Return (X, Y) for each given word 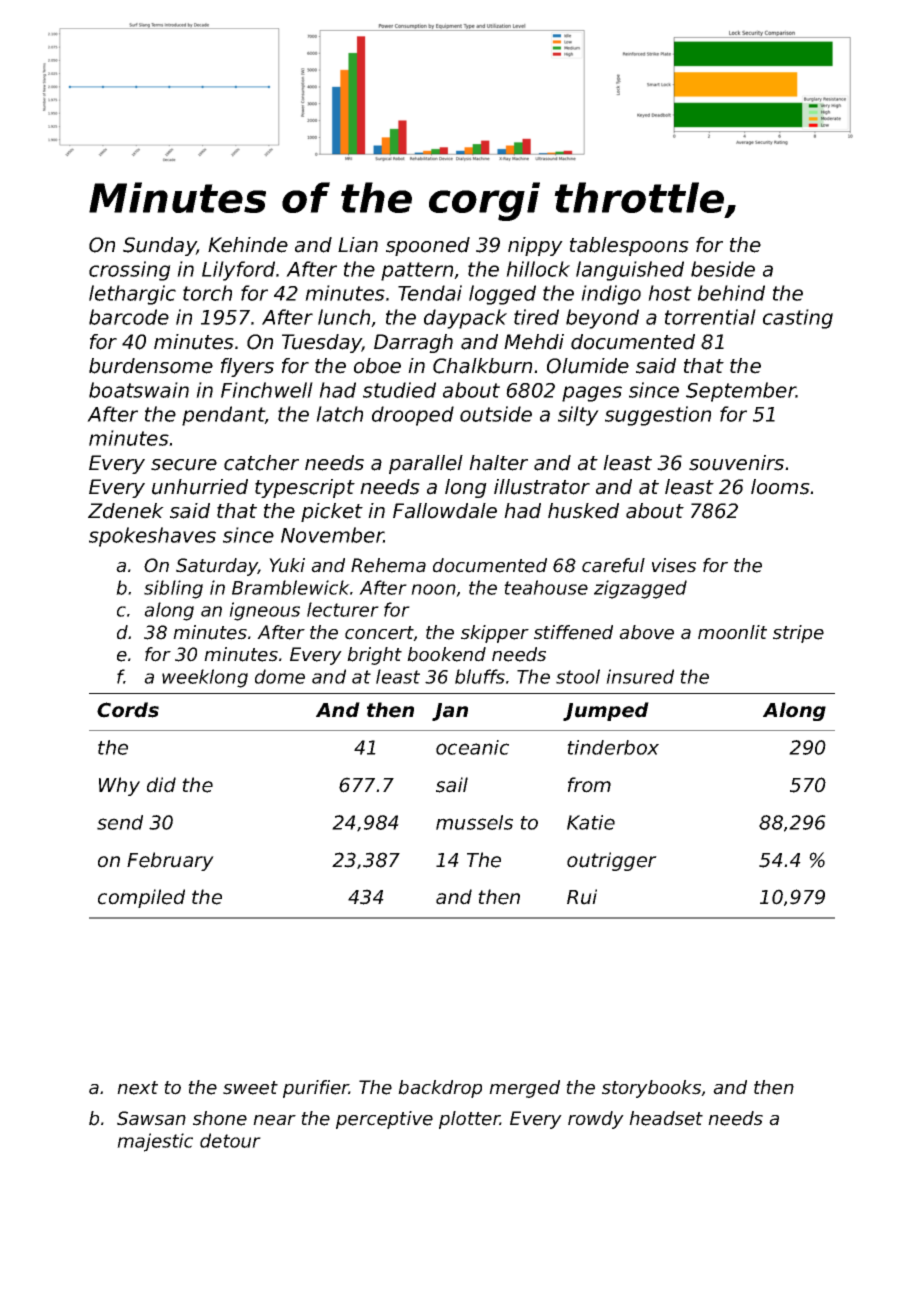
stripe (798, 634)
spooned (428, 246)
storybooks (651, 1089)
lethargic (132, 295)
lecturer (343, 609)
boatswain (139, 390)
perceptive (384, 1120)
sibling (173, 589)
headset (666, 1118)
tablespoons (629, 246)
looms (780, 487)
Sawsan (151, 1118)
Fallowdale (445, 511)
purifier (316, 1089)
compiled (141, 898)
